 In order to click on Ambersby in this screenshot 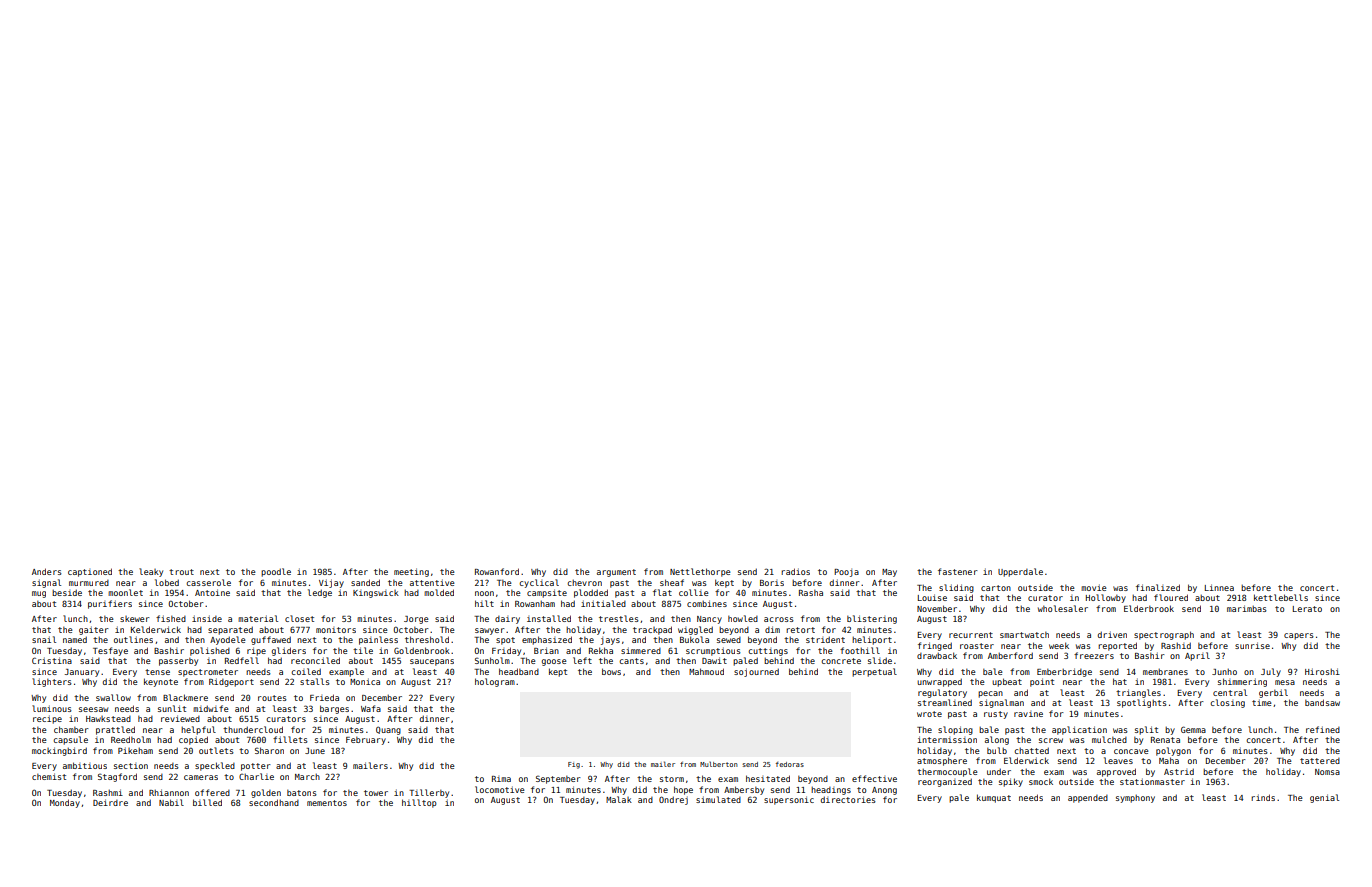, I will do `click(744, 790)`.
